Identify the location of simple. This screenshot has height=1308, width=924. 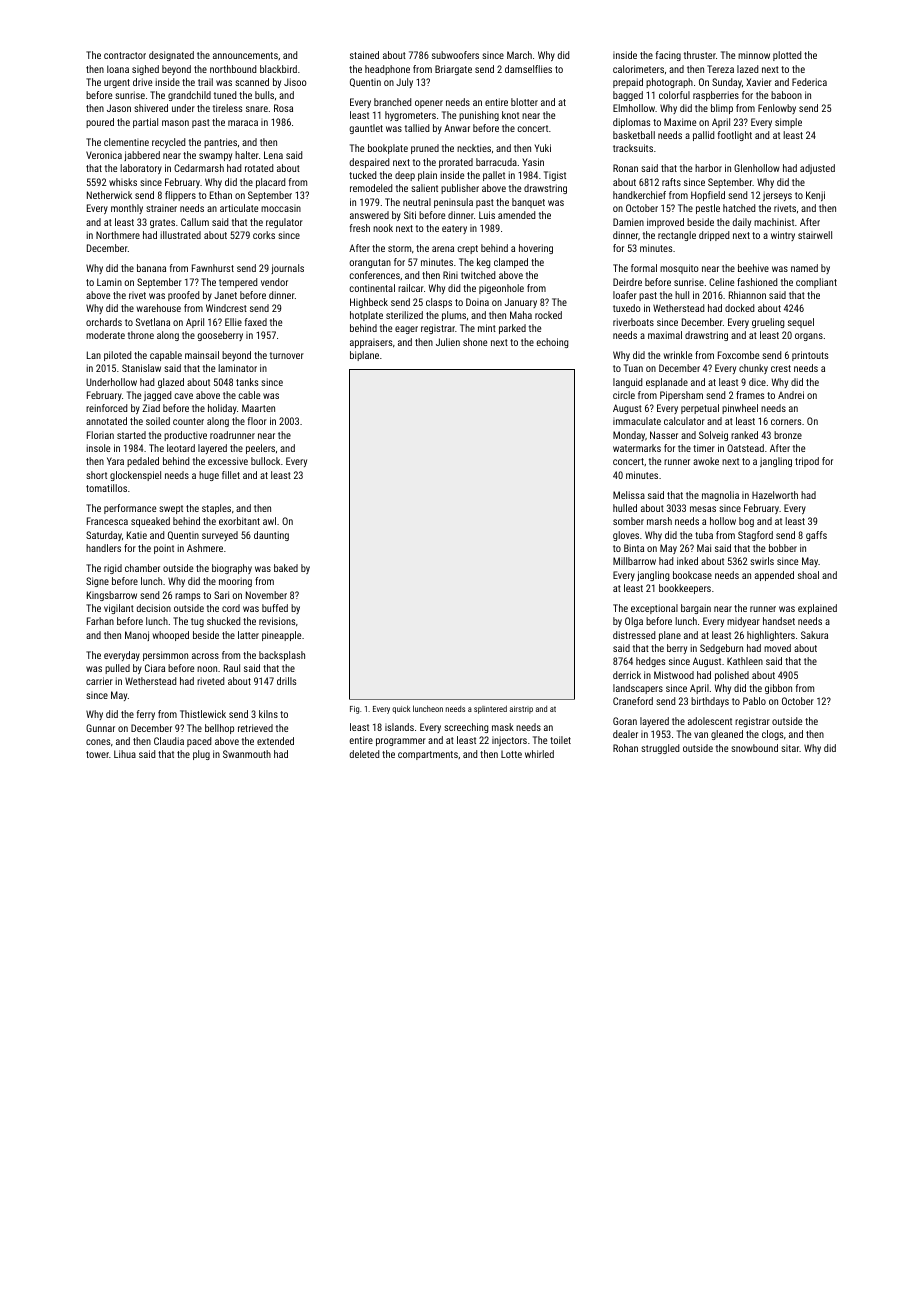
(788, 123).
